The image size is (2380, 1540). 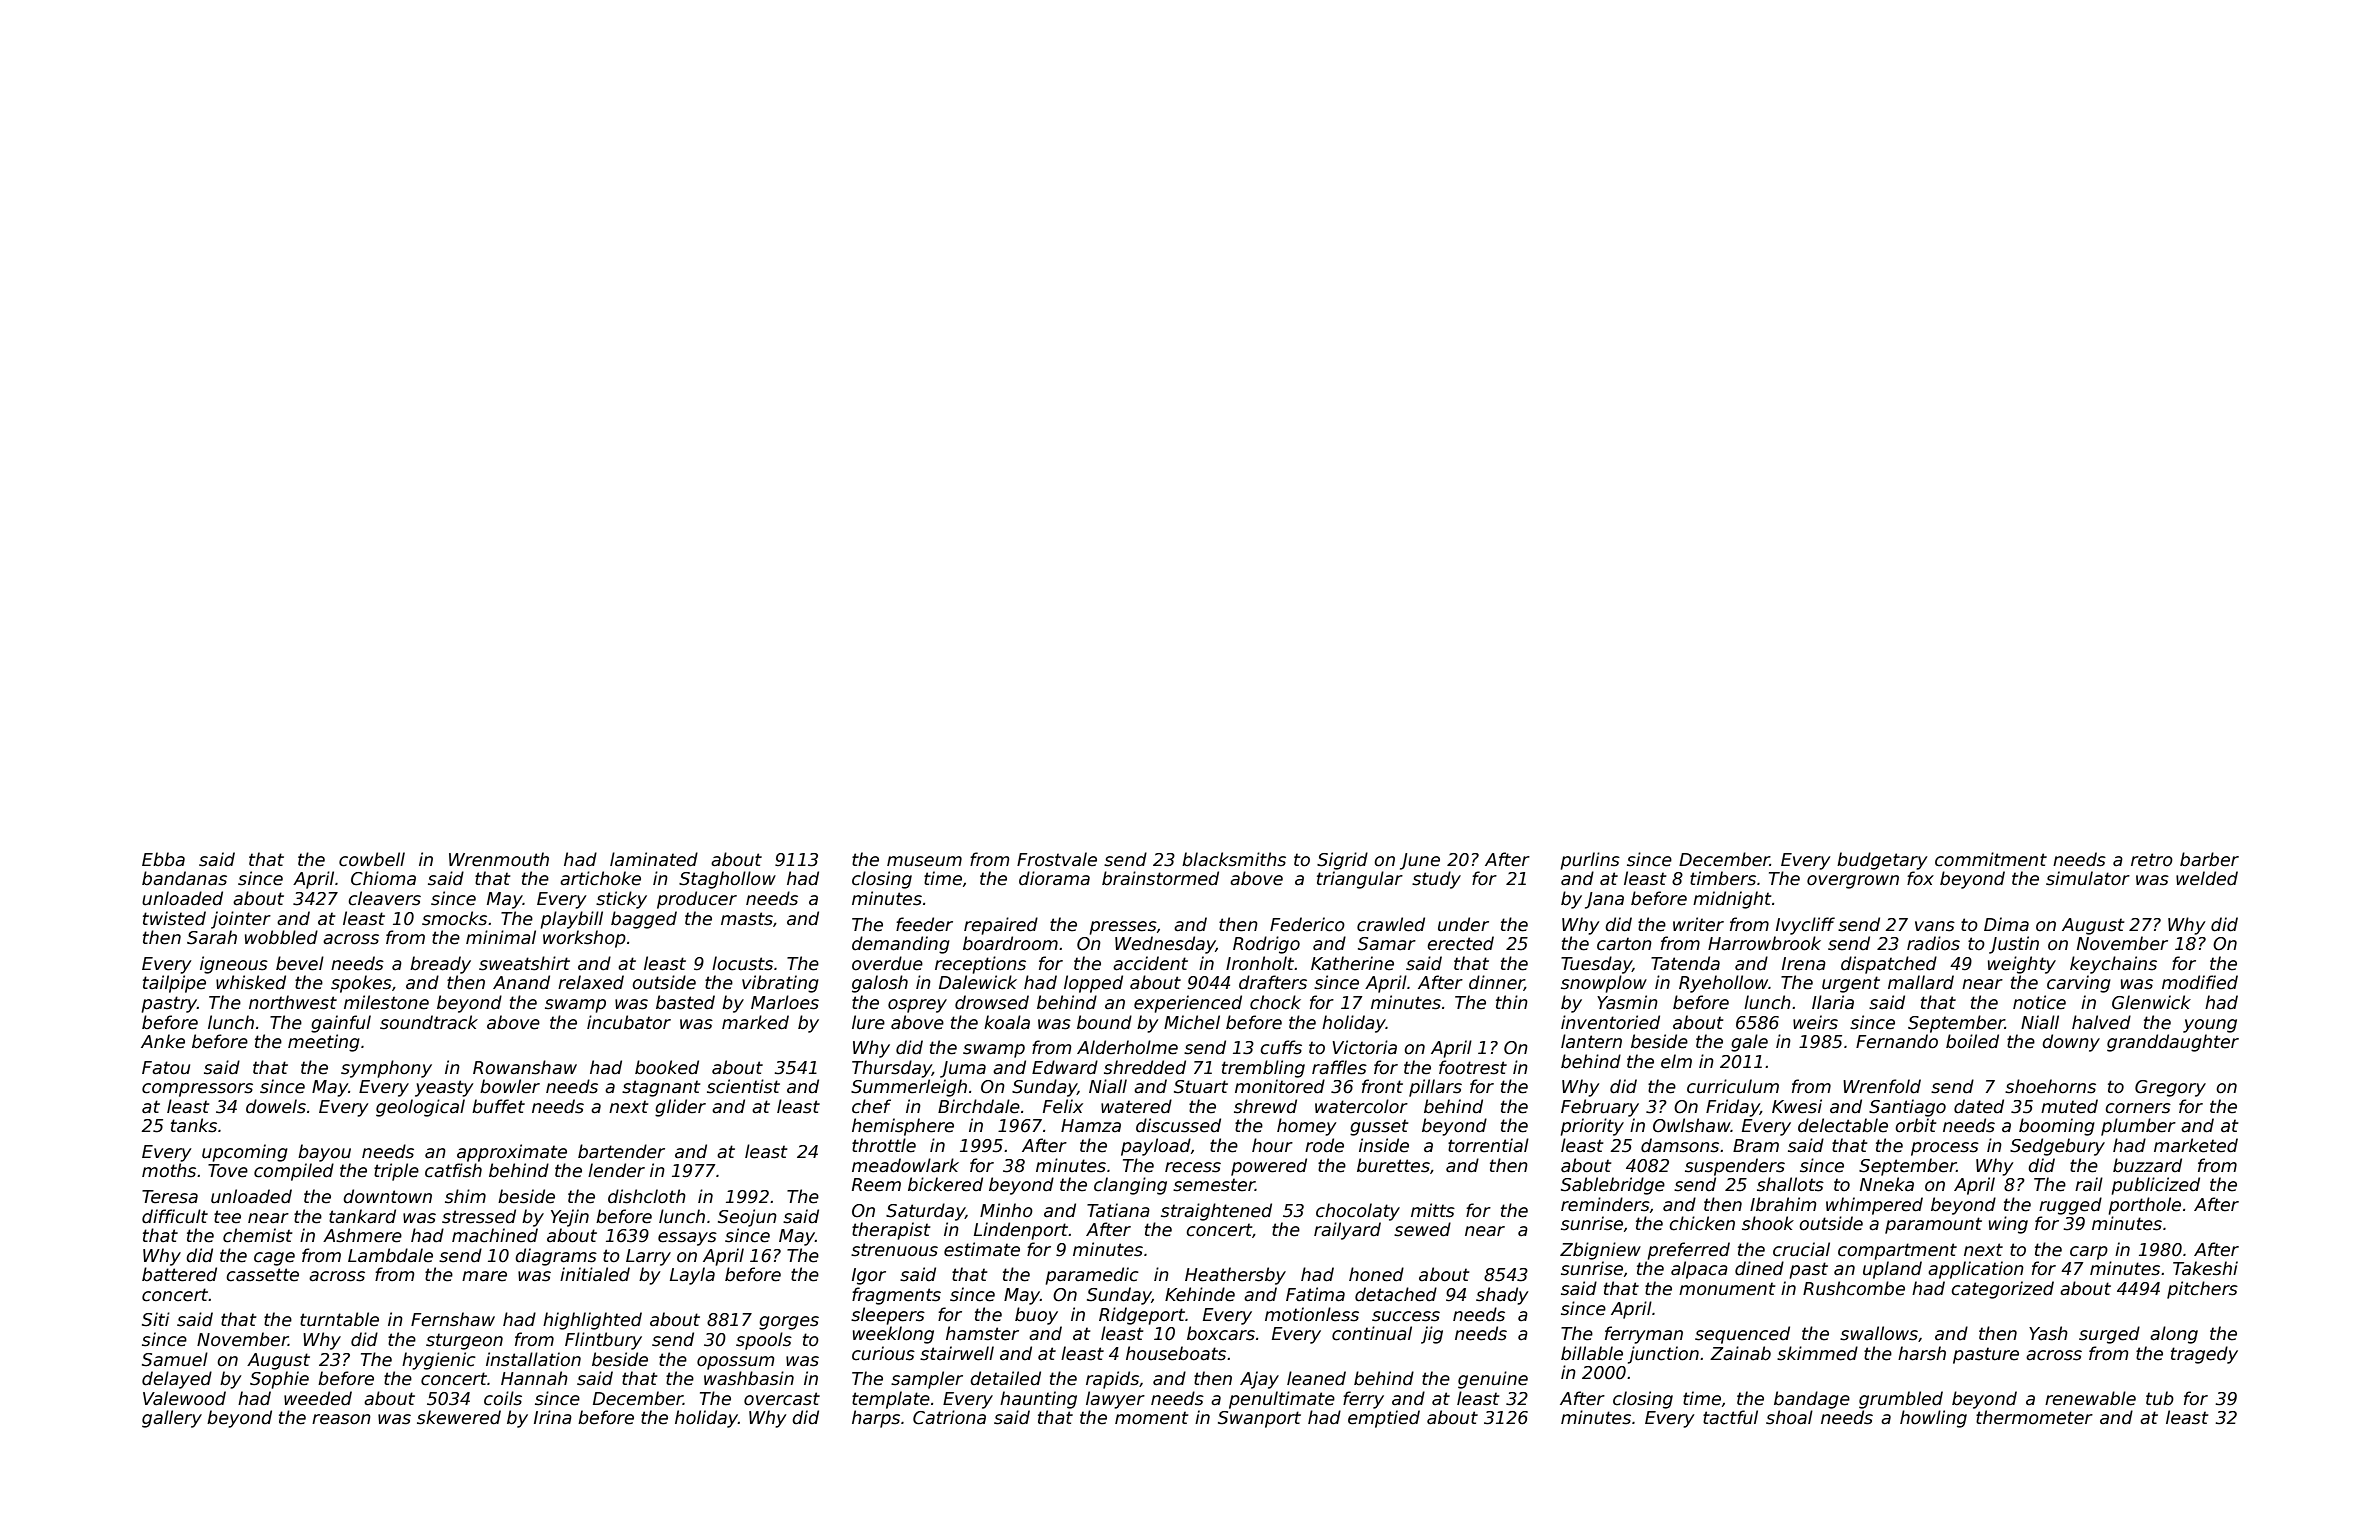 I want to click on Lindenport, so click(x=1021, y=1231).
